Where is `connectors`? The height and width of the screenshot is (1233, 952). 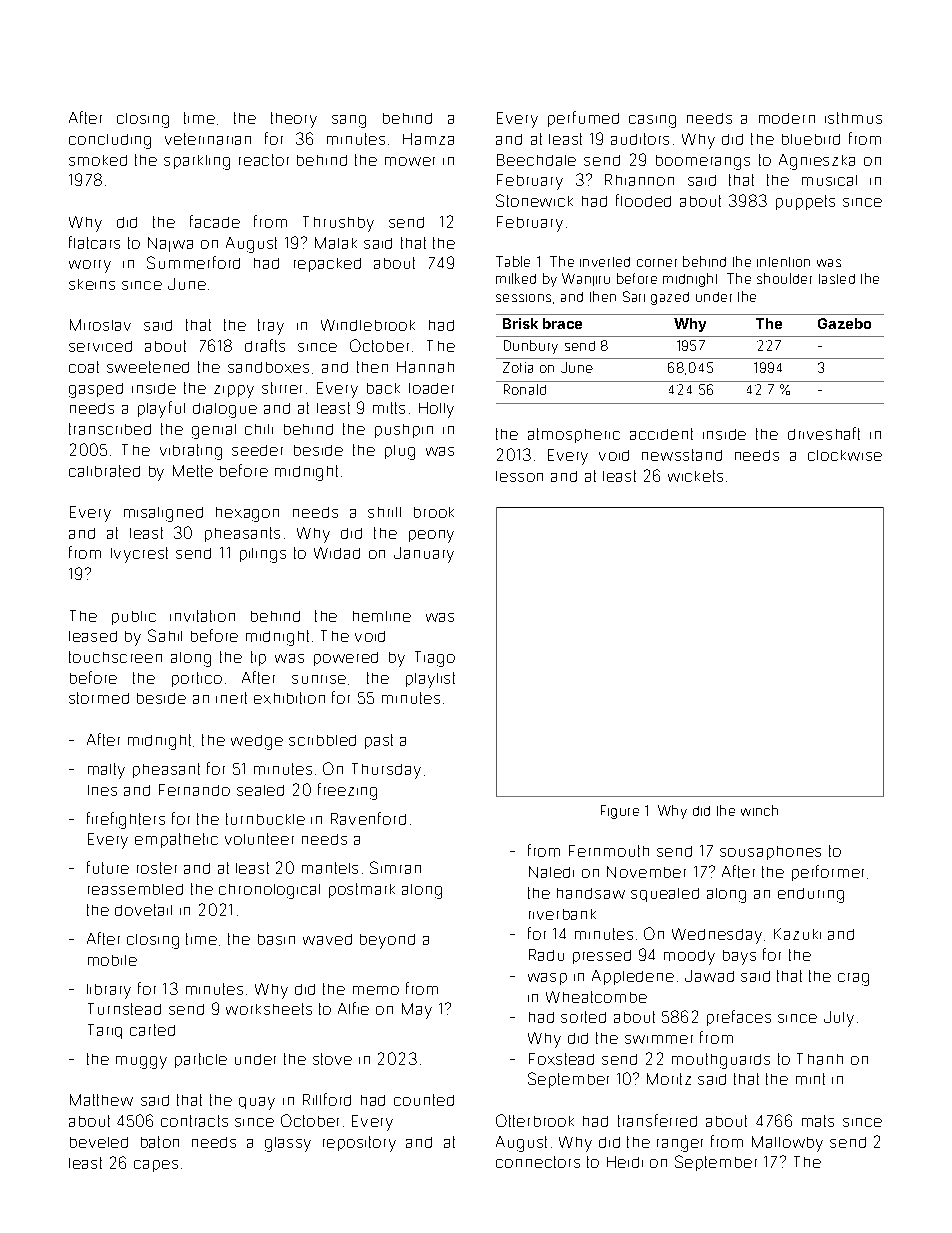
connectors is located at coordinates (538, 1162).
